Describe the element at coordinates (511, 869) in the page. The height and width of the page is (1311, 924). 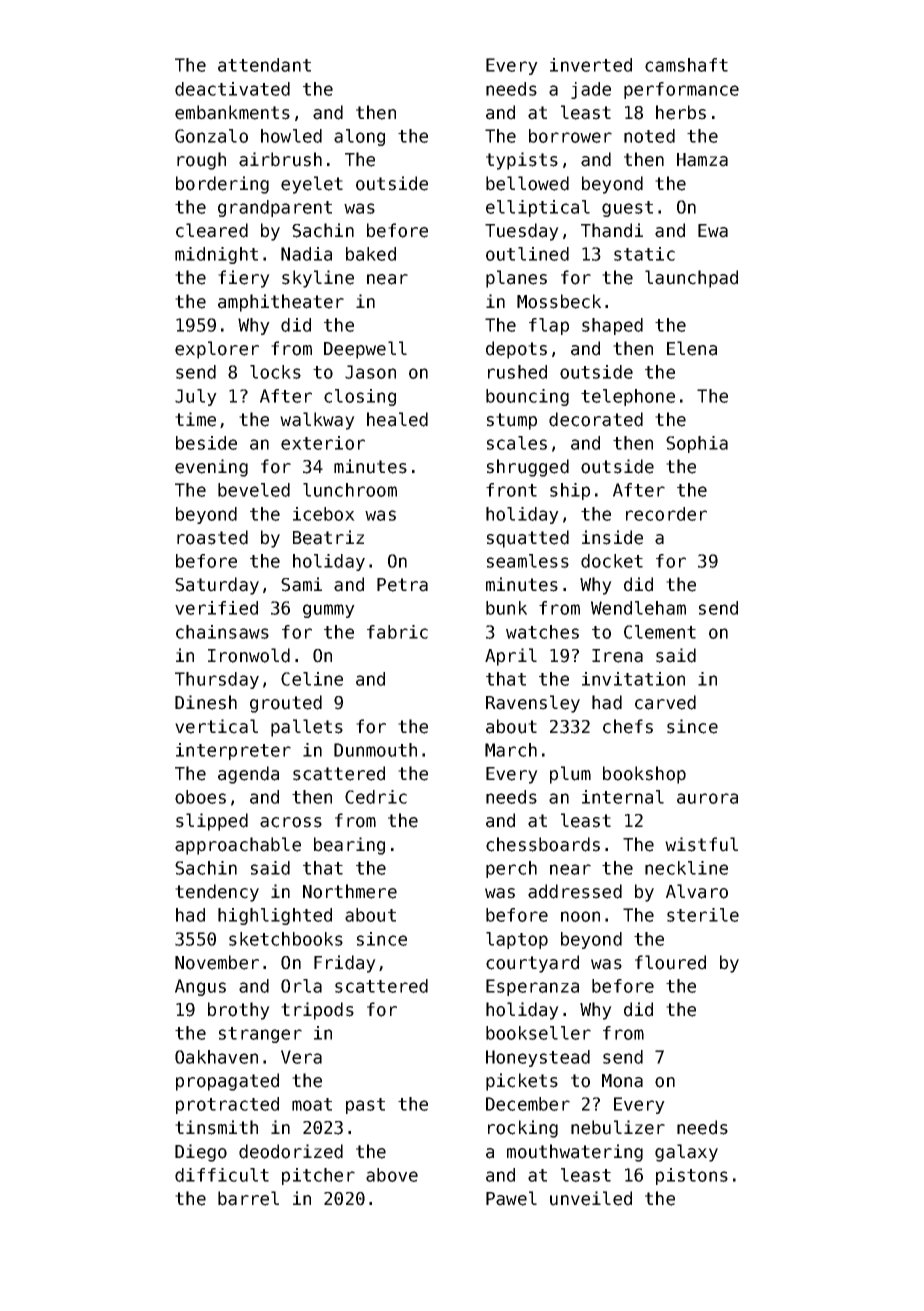
I see `perch` at that location.
